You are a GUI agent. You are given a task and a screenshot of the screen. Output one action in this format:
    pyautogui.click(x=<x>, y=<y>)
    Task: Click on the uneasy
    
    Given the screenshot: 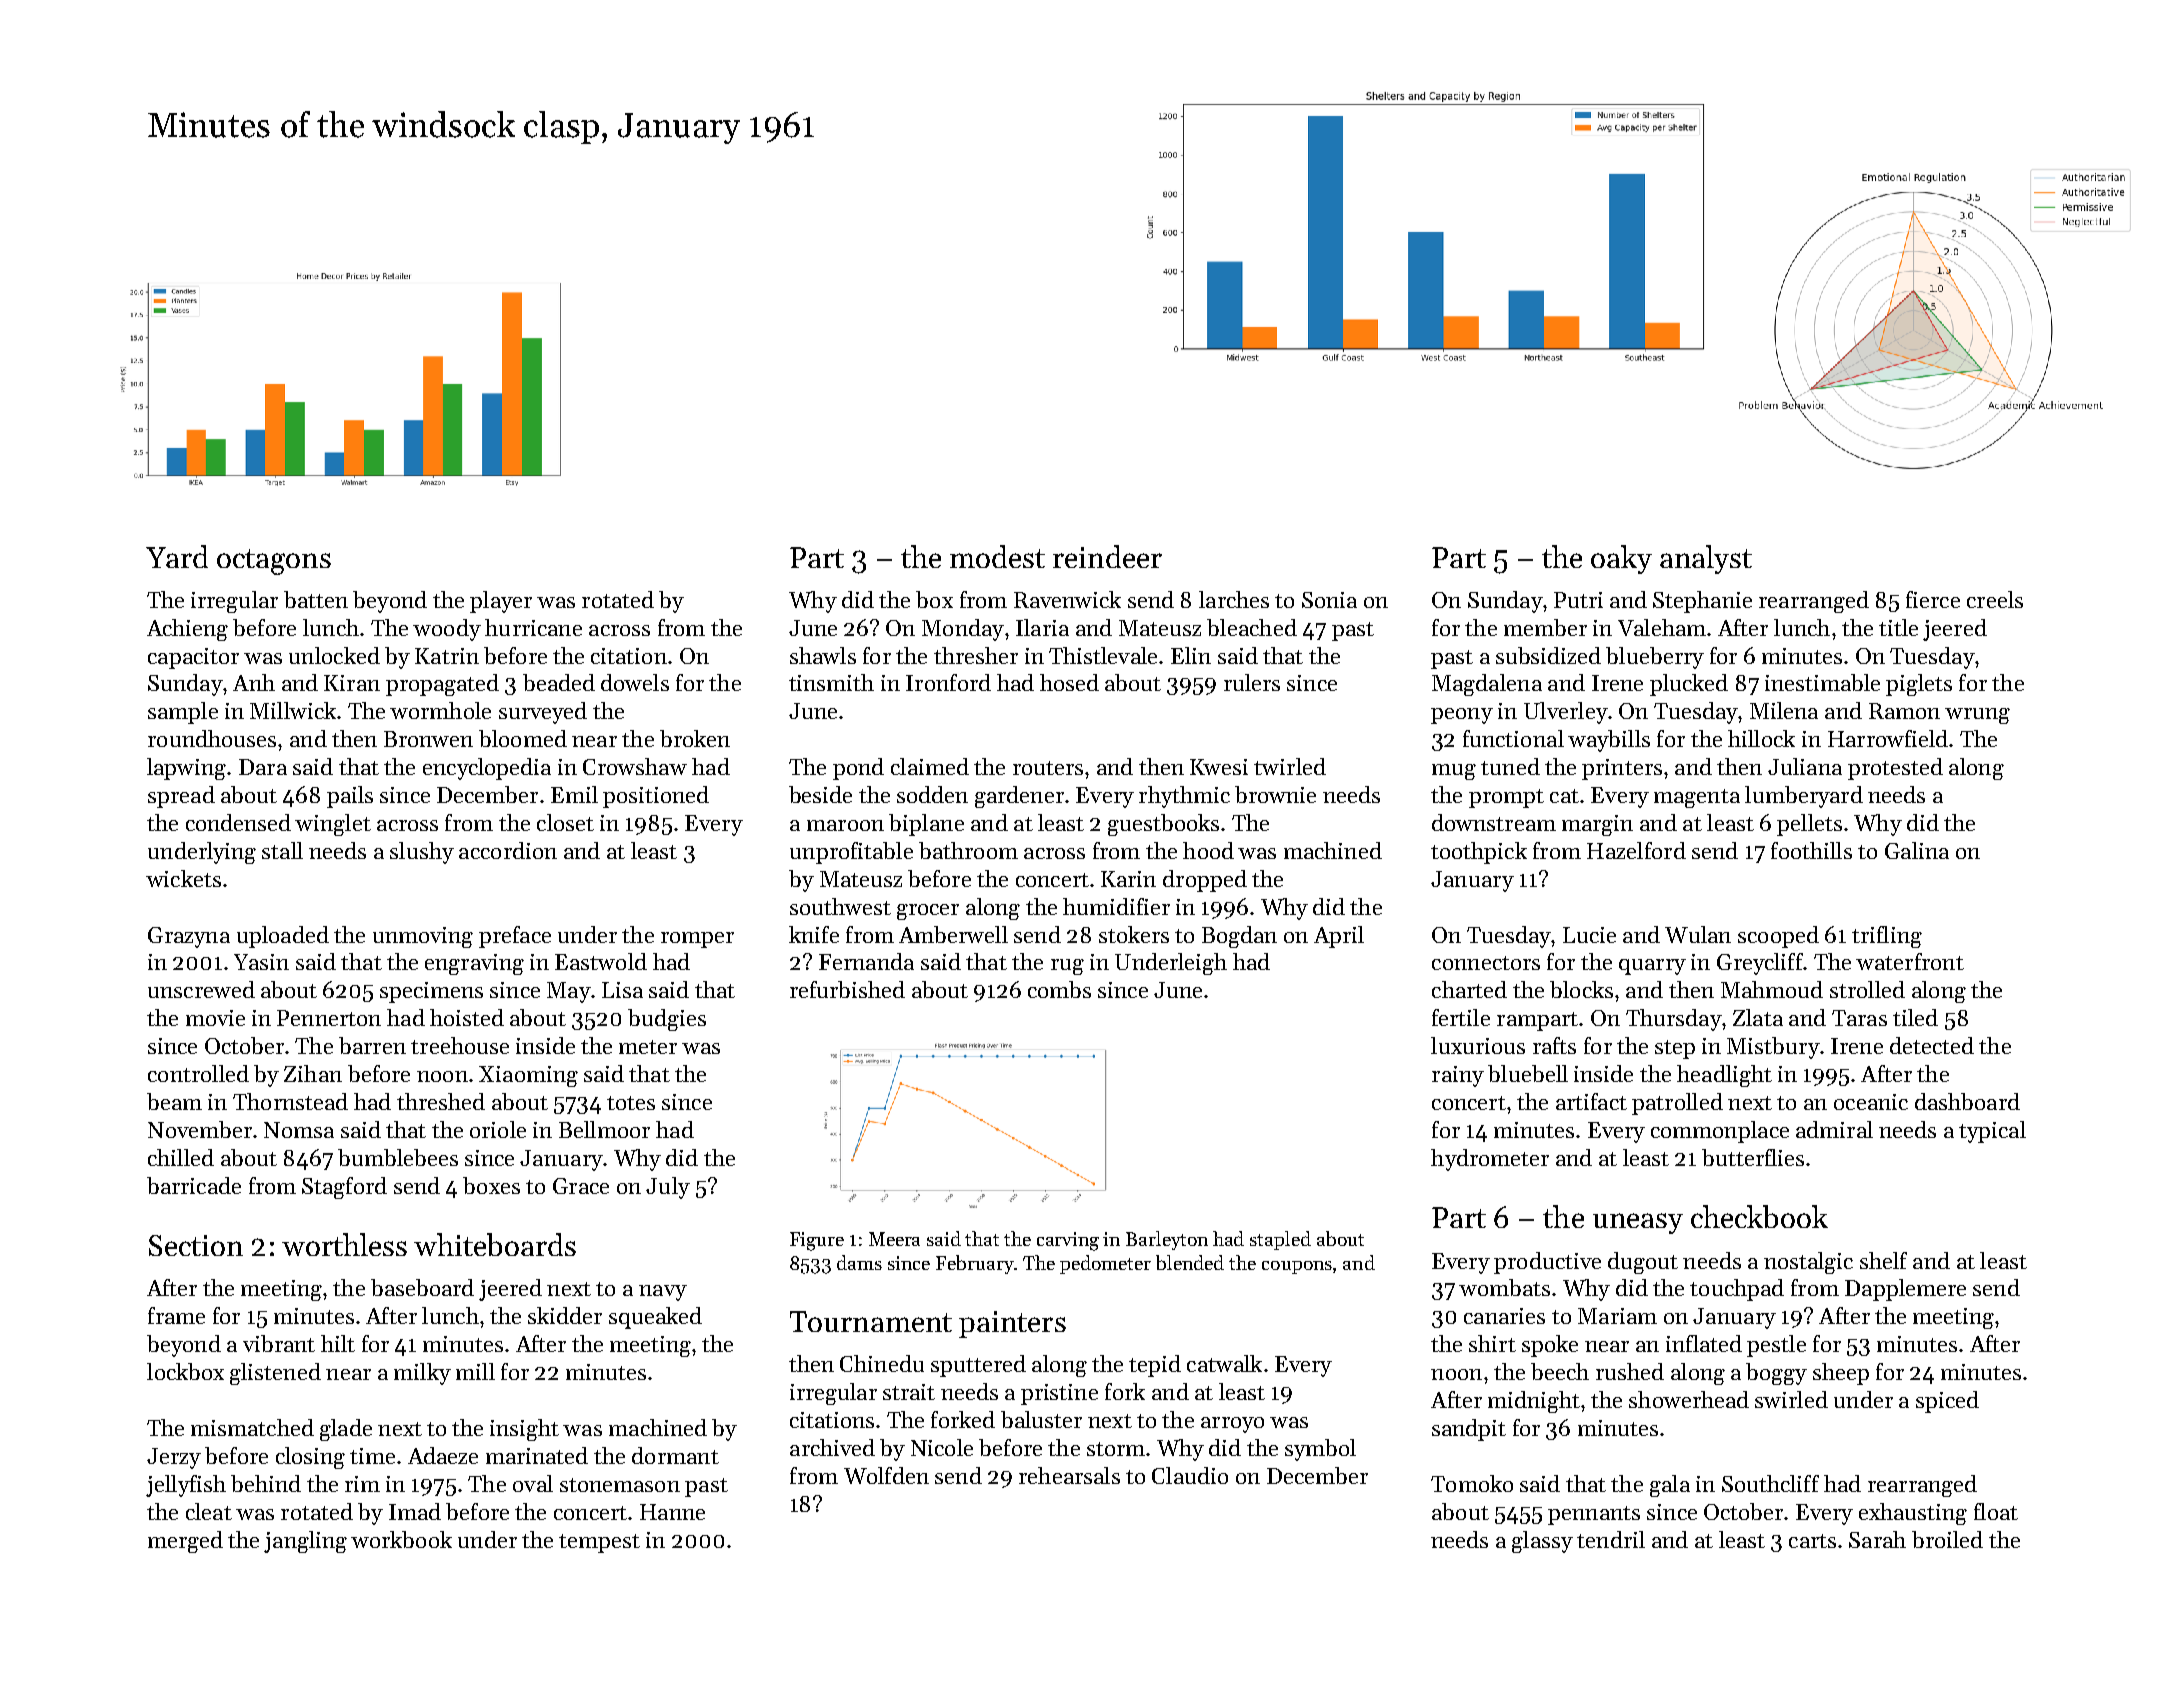 What is the action you would take?
    pyautogui.click(x=1638, y=1223)
